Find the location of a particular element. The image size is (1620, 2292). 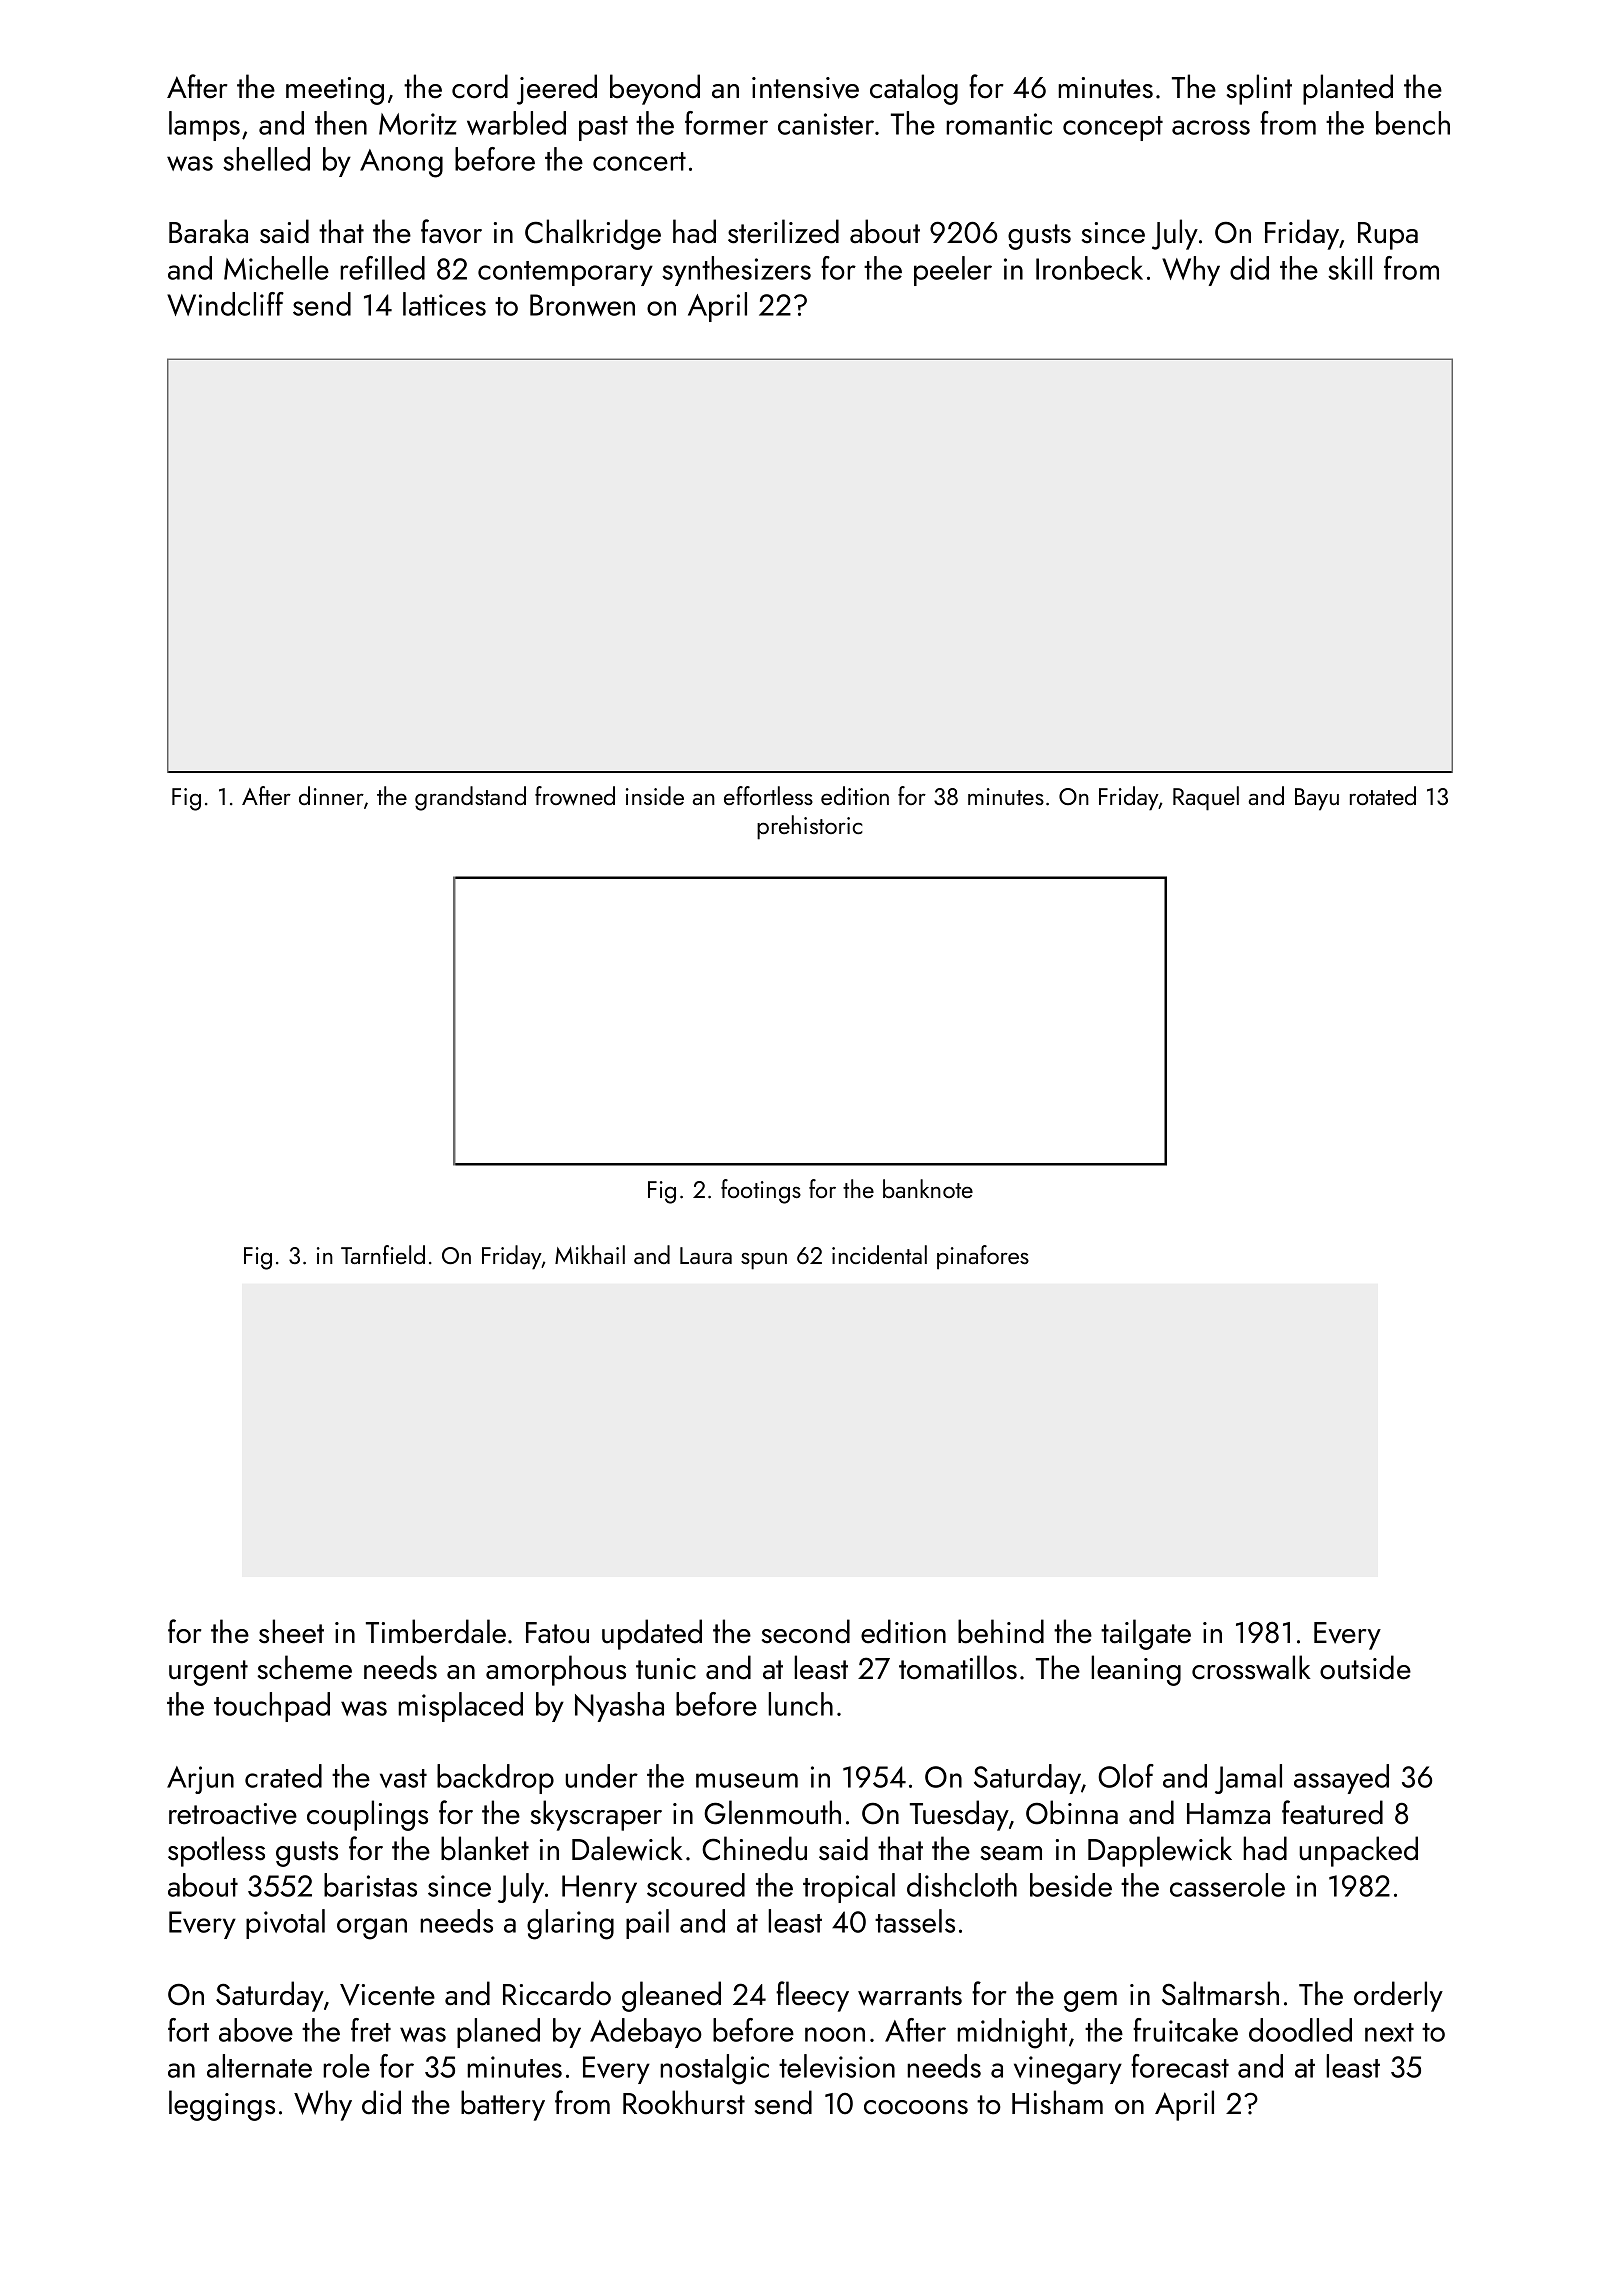

crosswalk is located at coordinates (1251, 1667).
